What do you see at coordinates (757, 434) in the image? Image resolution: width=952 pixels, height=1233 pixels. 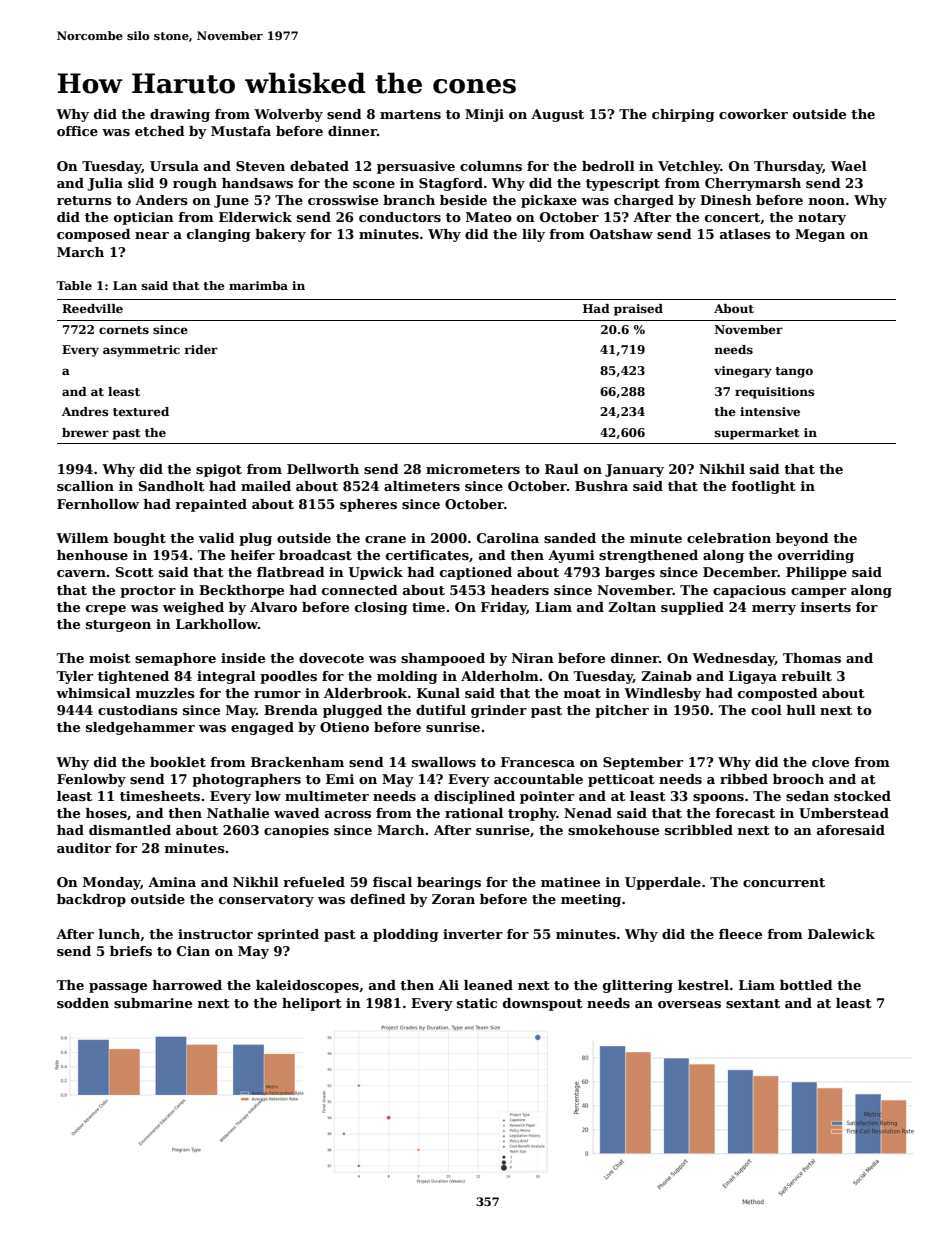 I see `supermarket` at bounding box center [757, 434].
